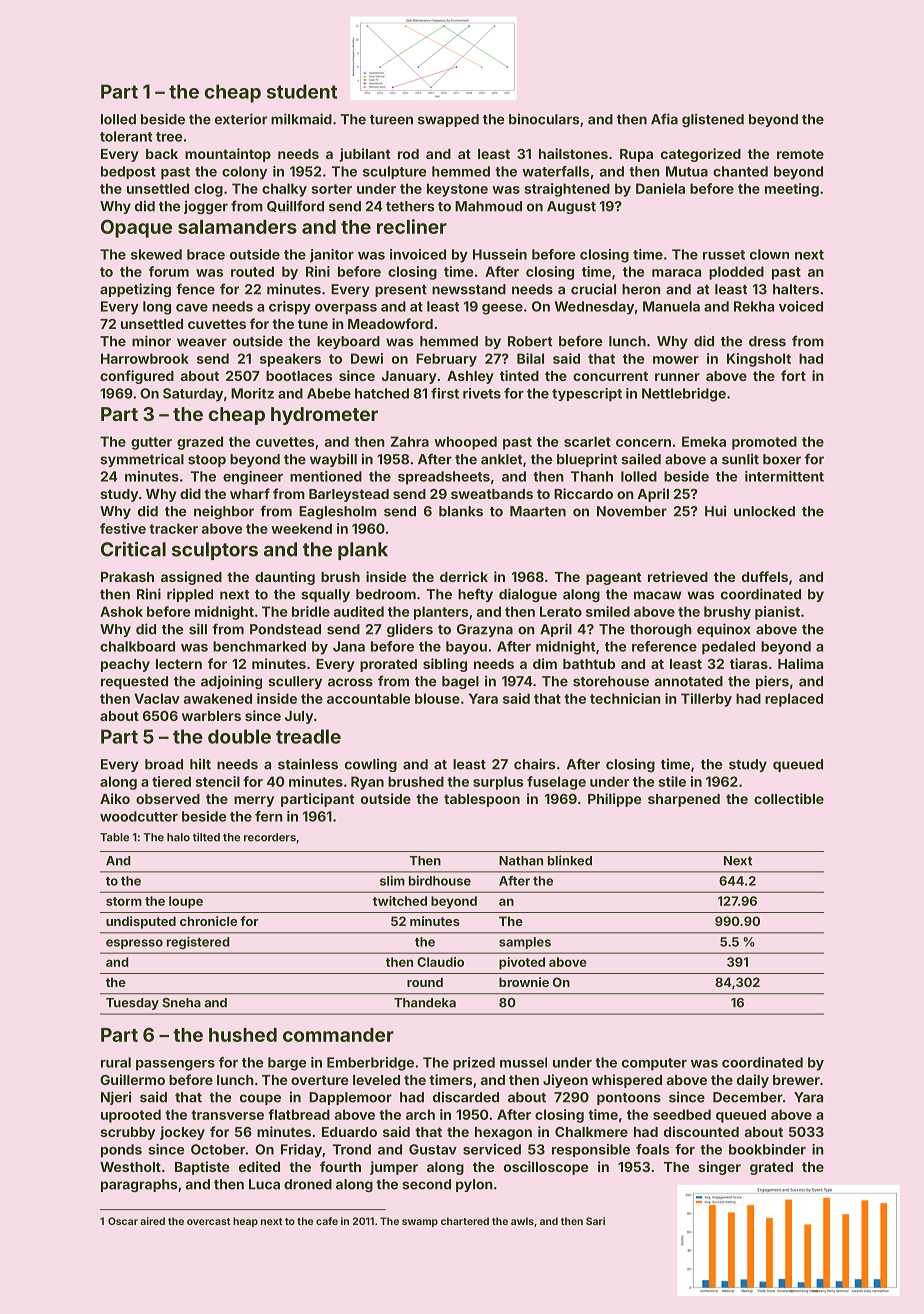 This screenshot has height=1314, width=924. Describe the element at coordinates (133, 549) in the screenshot. I see `Critical` at that location.
